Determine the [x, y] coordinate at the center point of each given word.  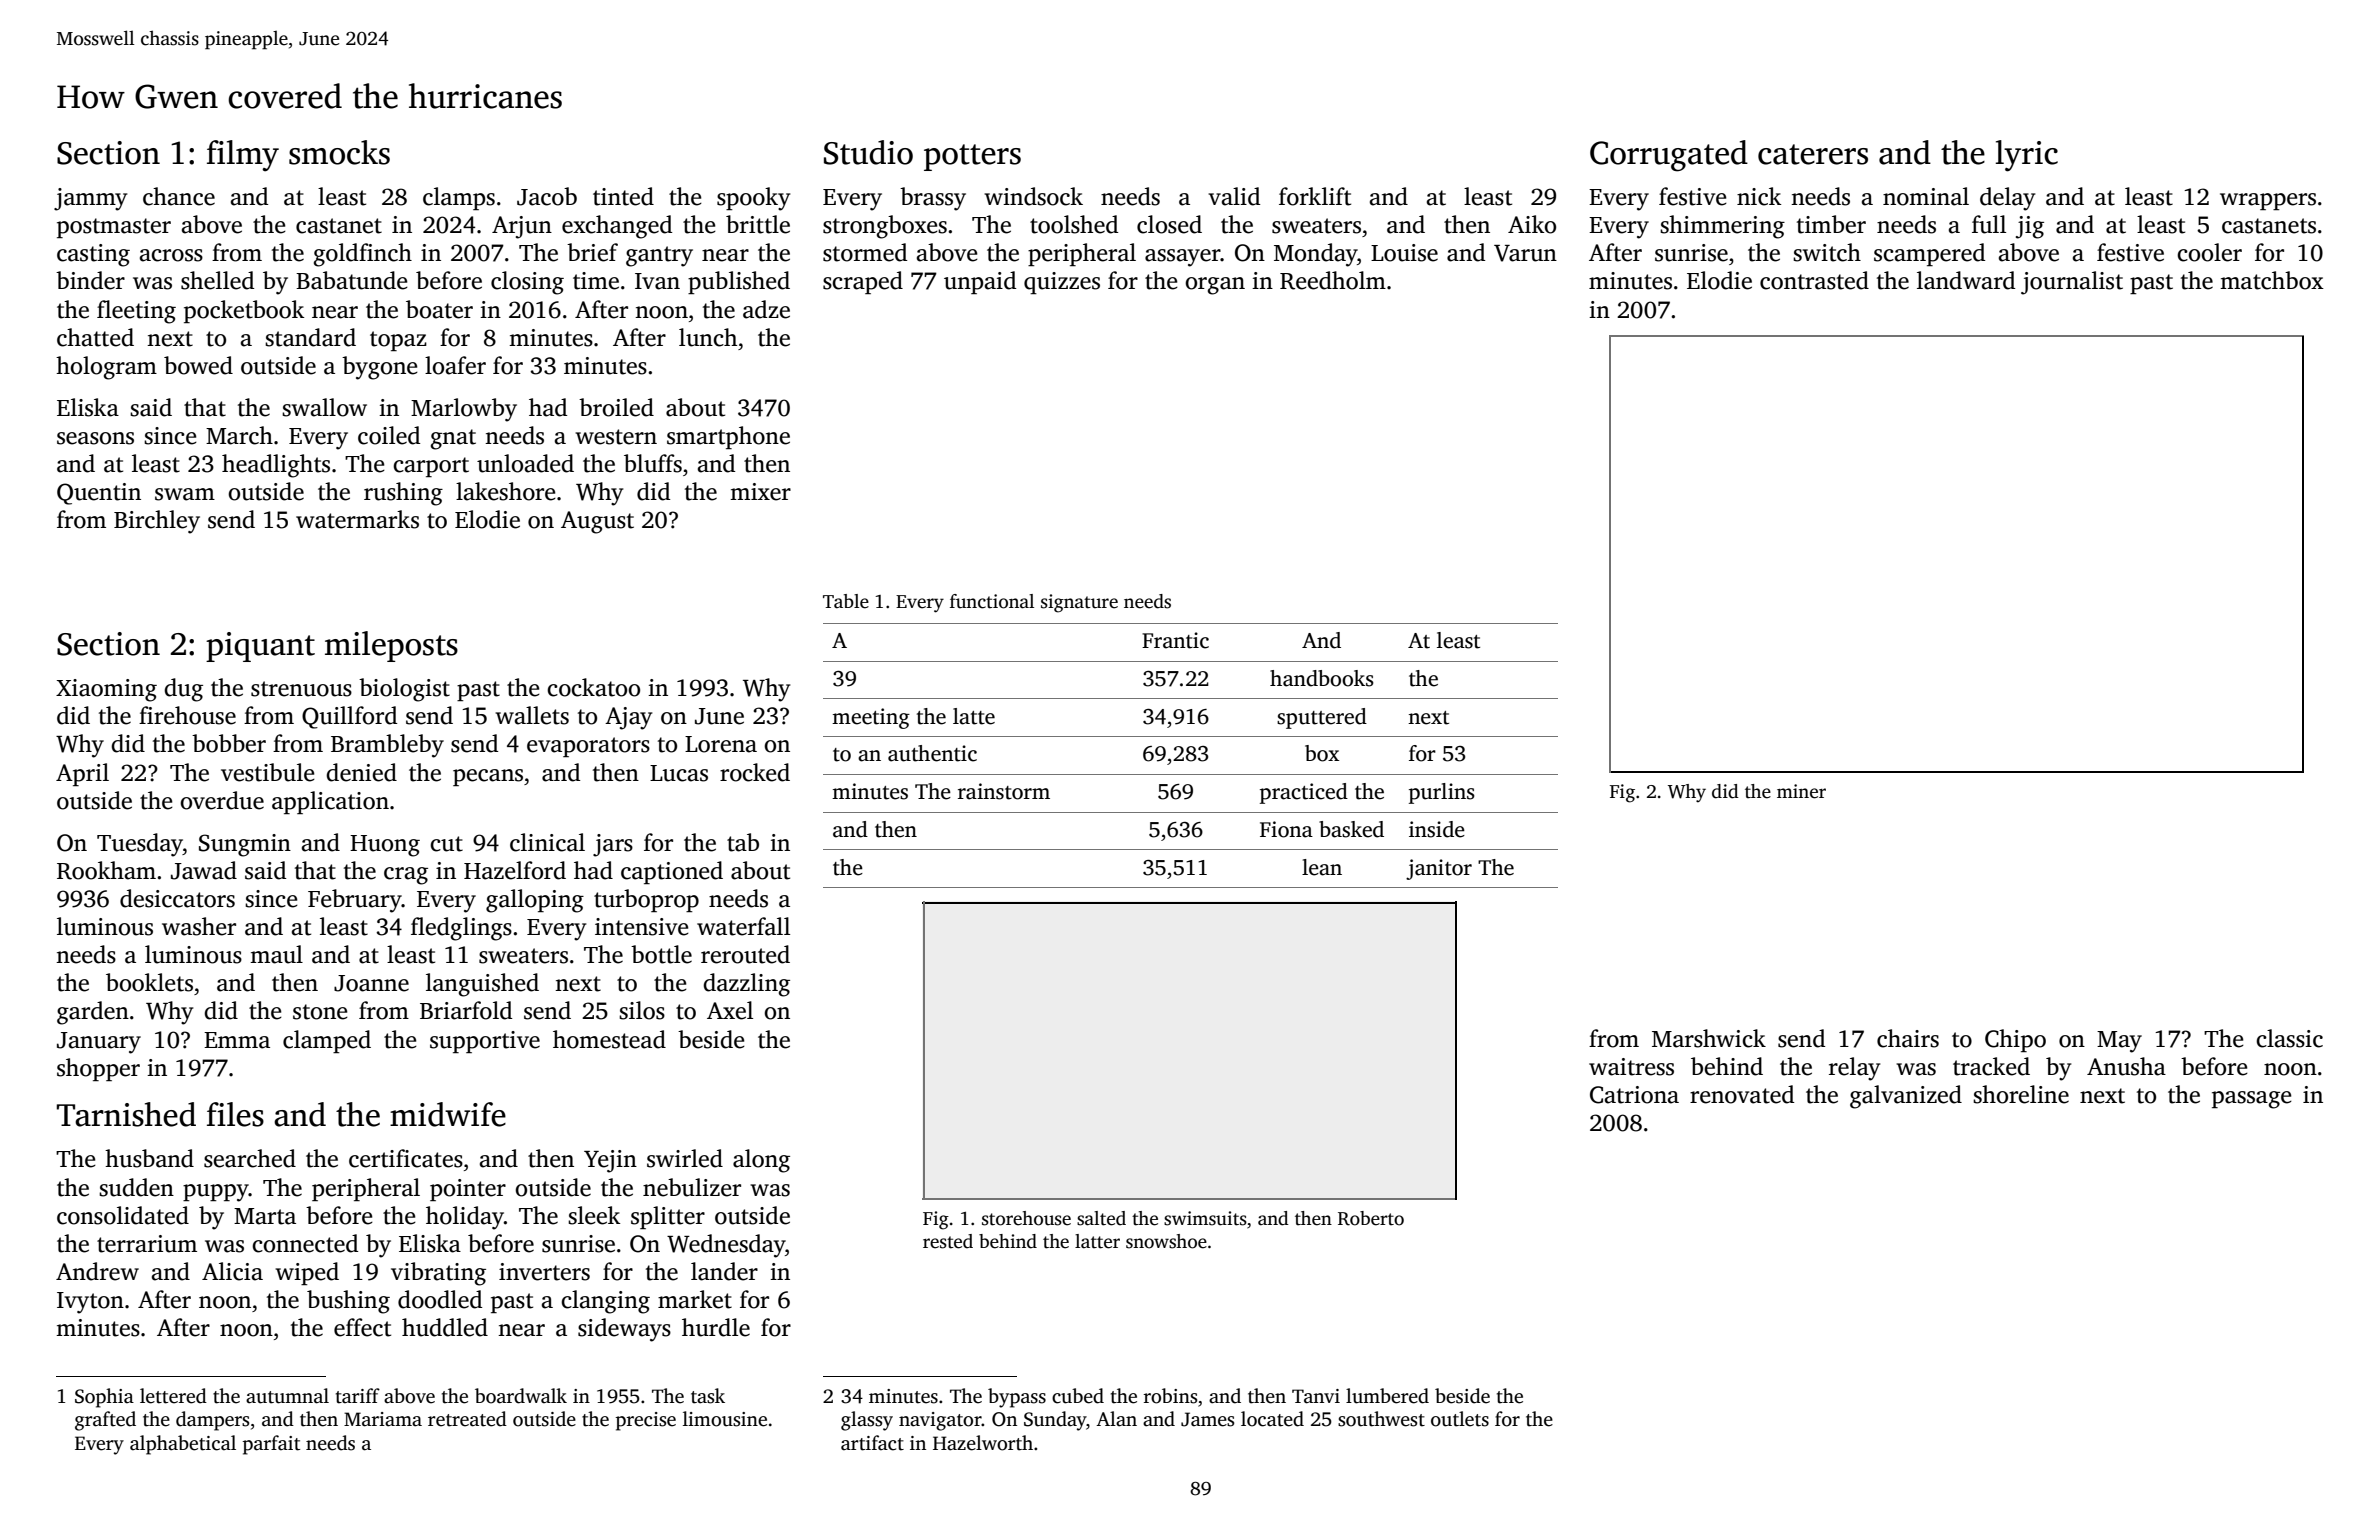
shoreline [2021, 1094]
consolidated [123, 1215]
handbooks [1322, 678]
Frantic [1175, 640]
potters [972, 157]
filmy [243, 156]
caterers [1813, 154]
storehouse [1026, 1218]
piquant [260, 647]
